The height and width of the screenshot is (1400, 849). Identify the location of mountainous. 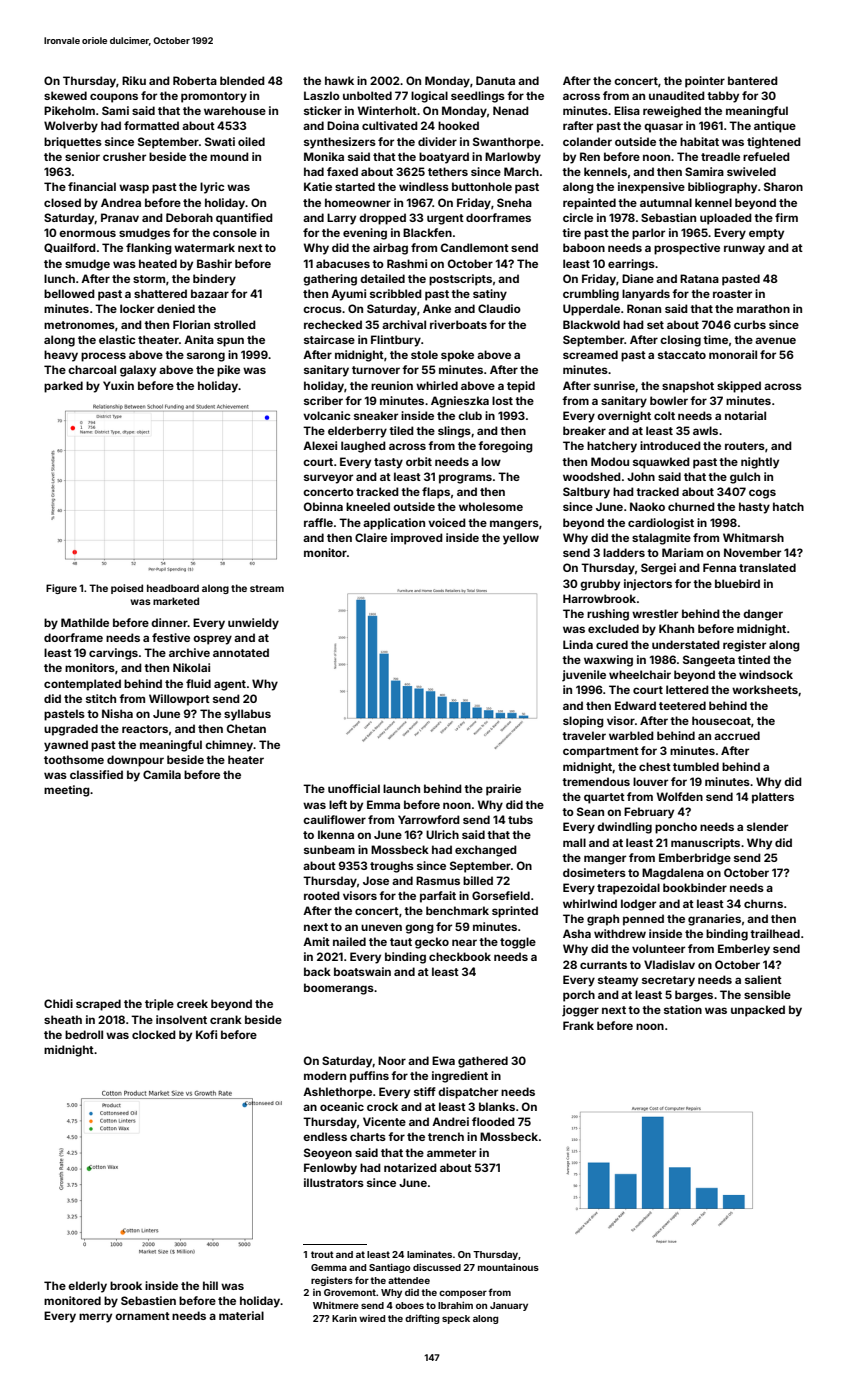
(508, 1267).
